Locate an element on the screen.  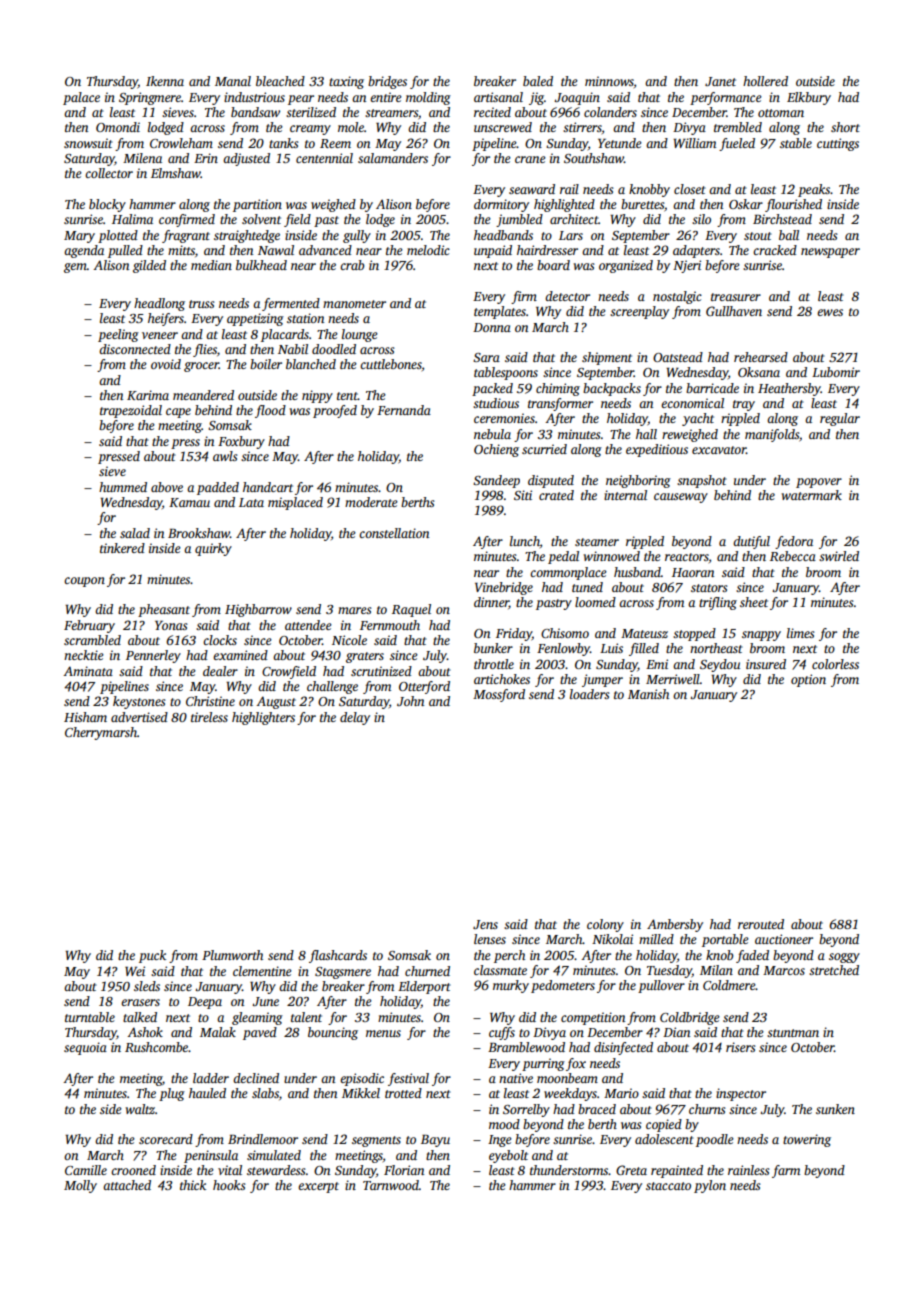
Jens is located at coordinates (485, 924).
